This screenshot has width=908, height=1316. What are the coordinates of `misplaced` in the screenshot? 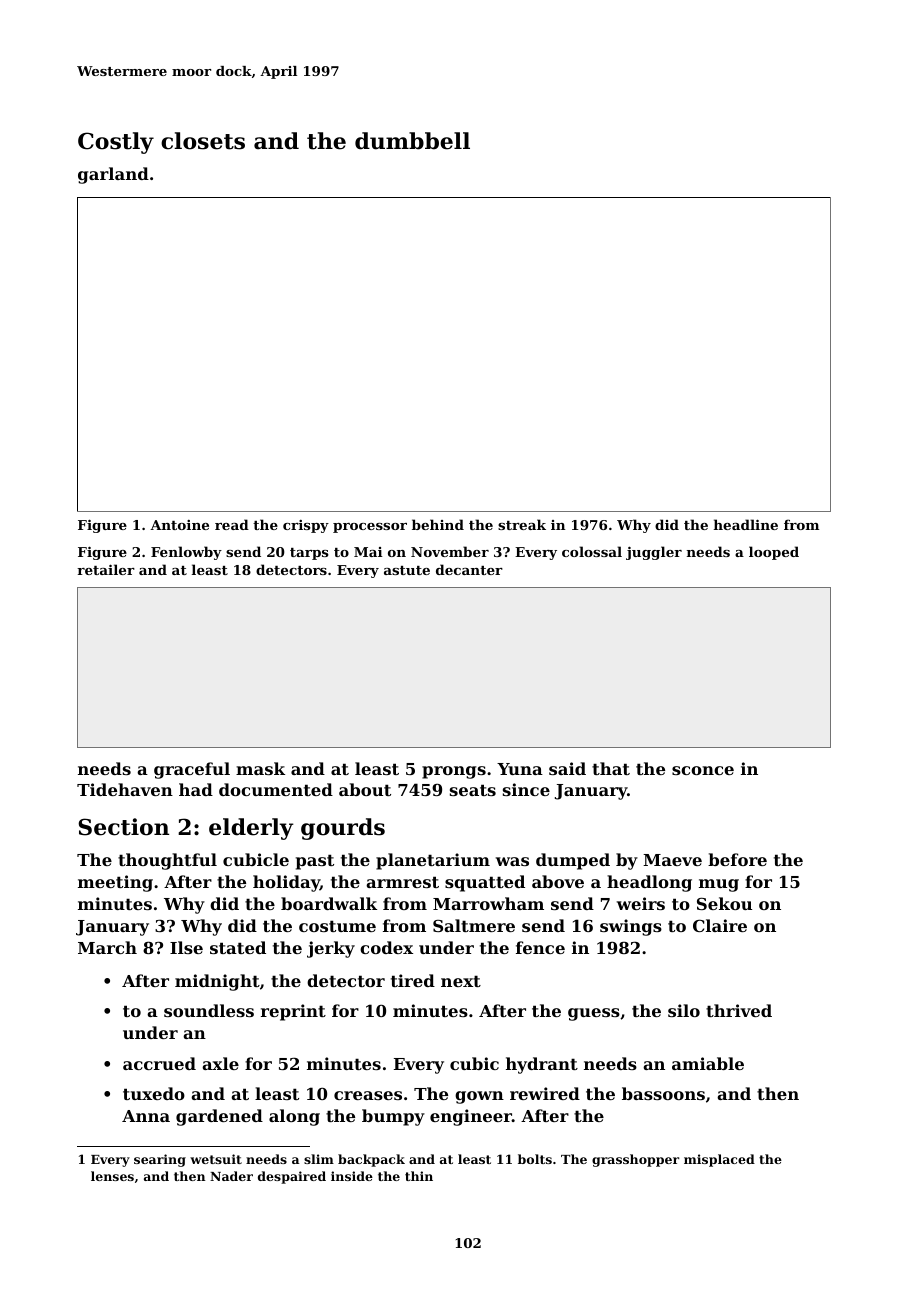 It's located at (719, 1160).
